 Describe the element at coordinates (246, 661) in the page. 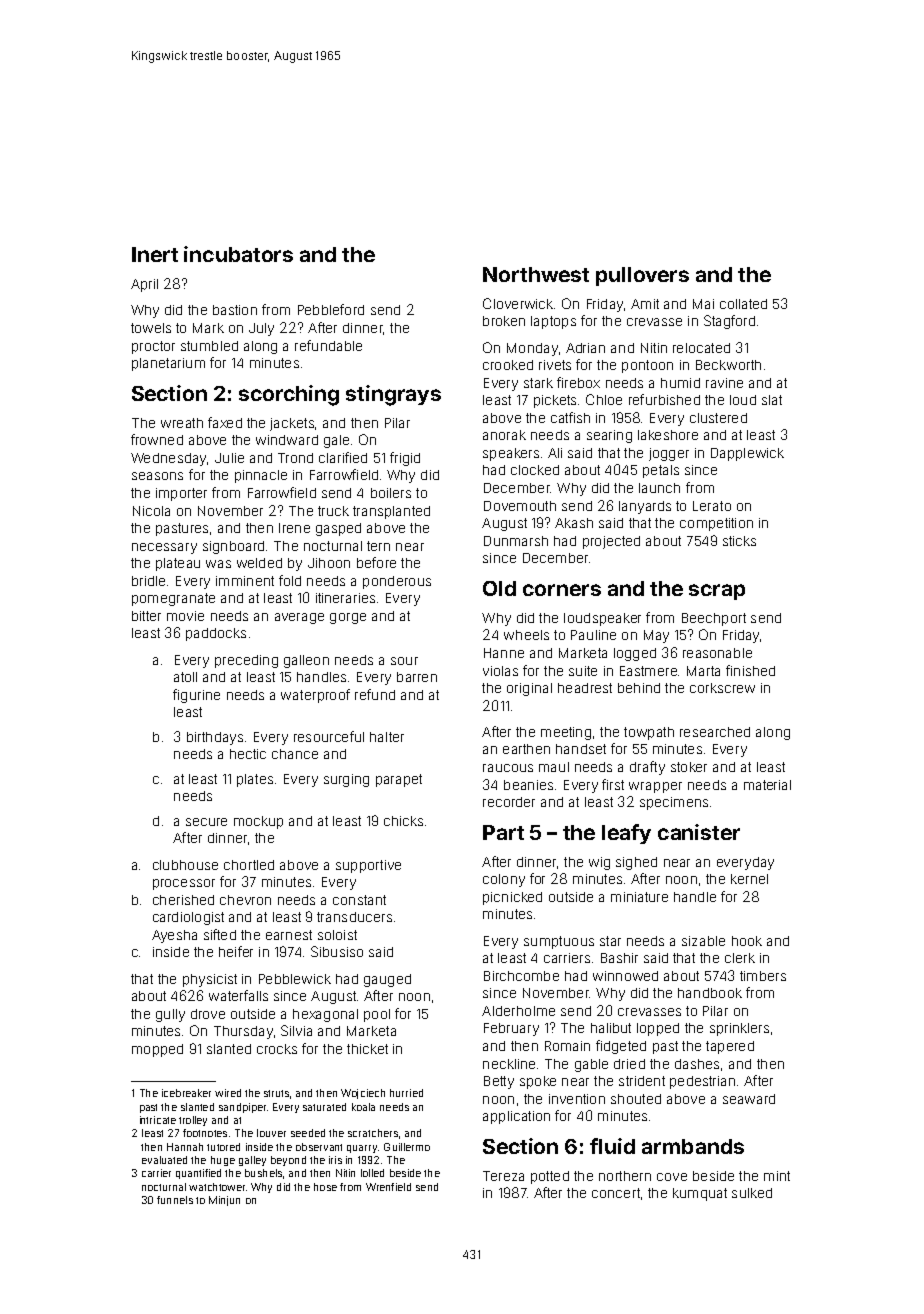

I see `preceding` at that location.
